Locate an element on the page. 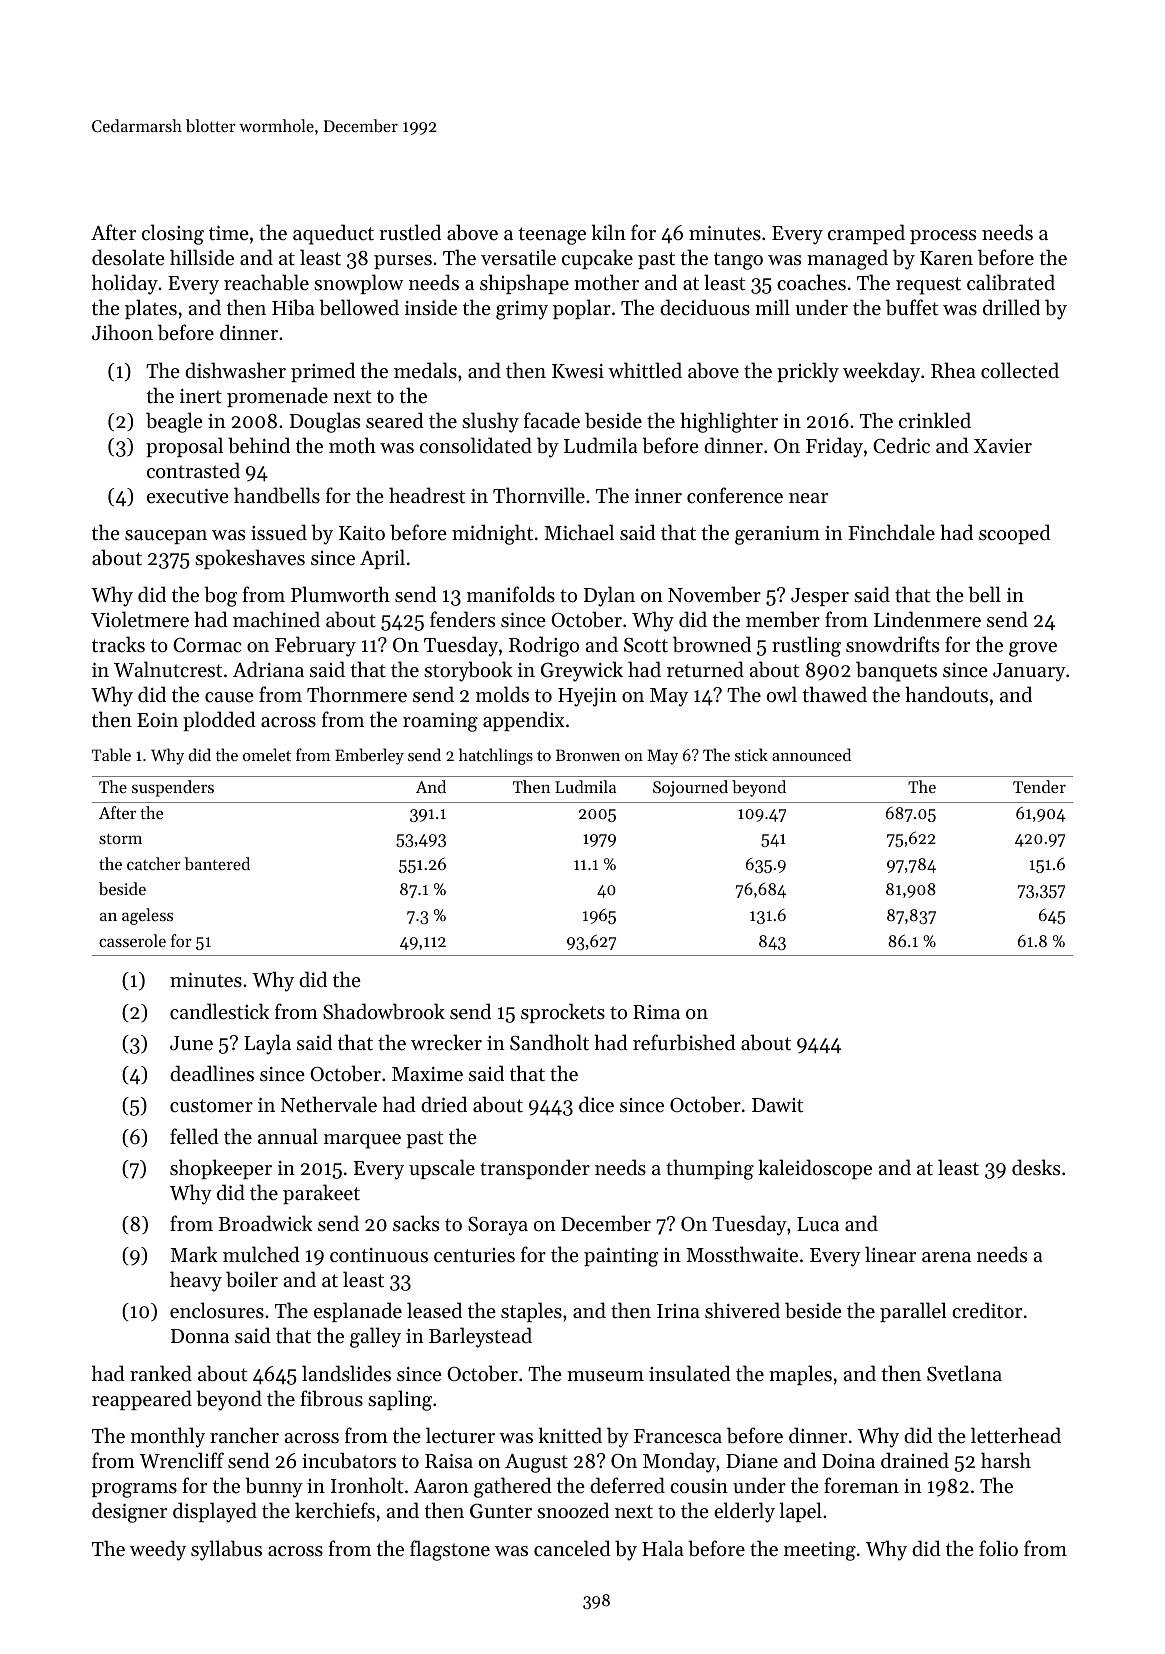  syllabus is located at coordinates (226, 1550).
